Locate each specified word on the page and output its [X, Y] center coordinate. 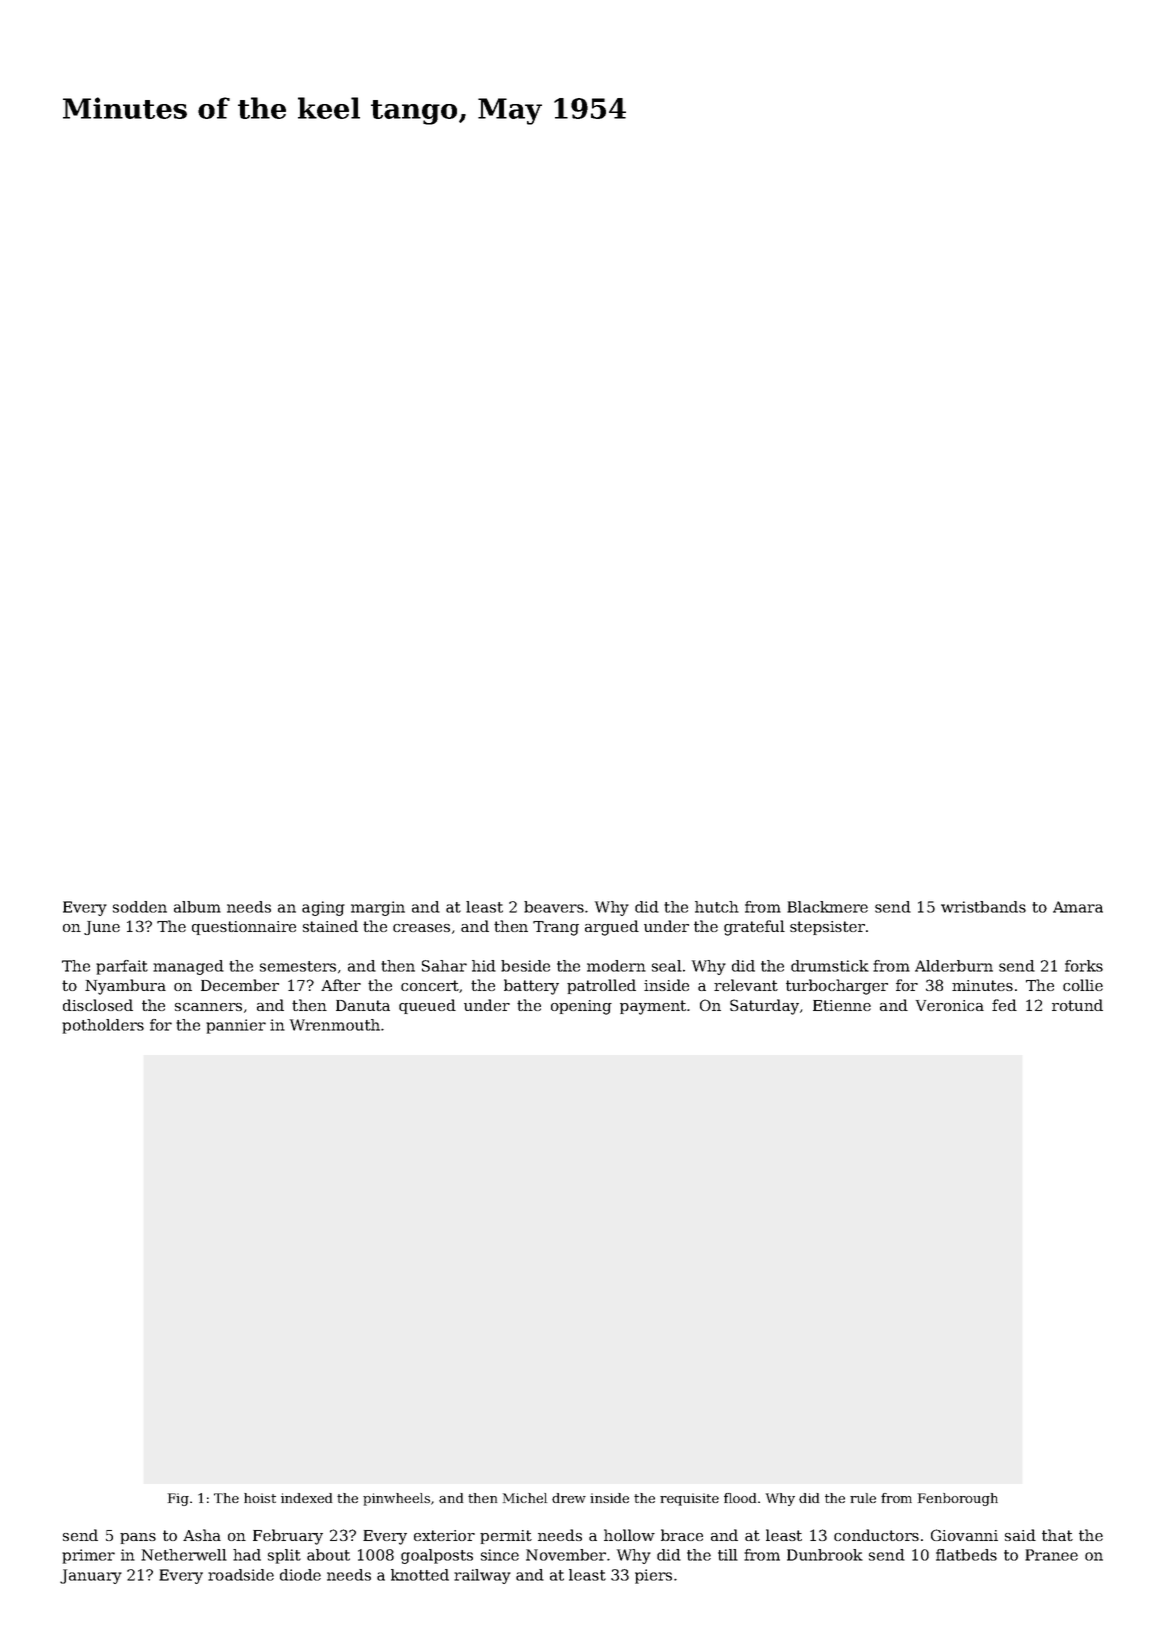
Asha [202, 1535]
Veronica [950, 1005]
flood [740, 1498]
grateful [754, 928]
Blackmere [827, 907]
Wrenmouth [335, 1025]
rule [863, 1498]
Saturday [764, 1007]
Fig [178, 1499]
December [240, 985]
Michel [525, 1498]
